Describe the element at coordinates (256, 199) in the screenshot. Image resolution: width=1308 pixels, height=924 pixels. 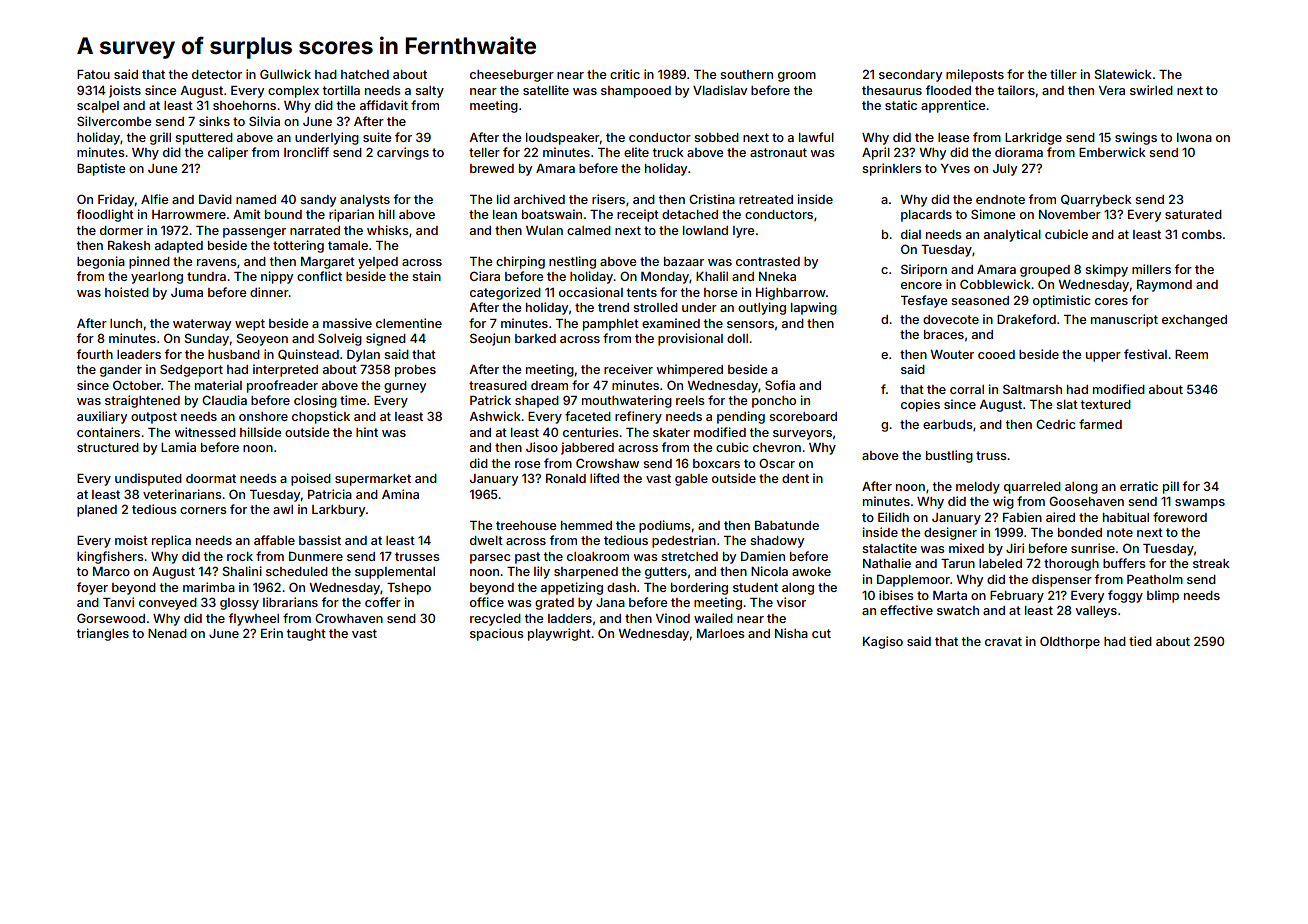
I see `named` at that location.
